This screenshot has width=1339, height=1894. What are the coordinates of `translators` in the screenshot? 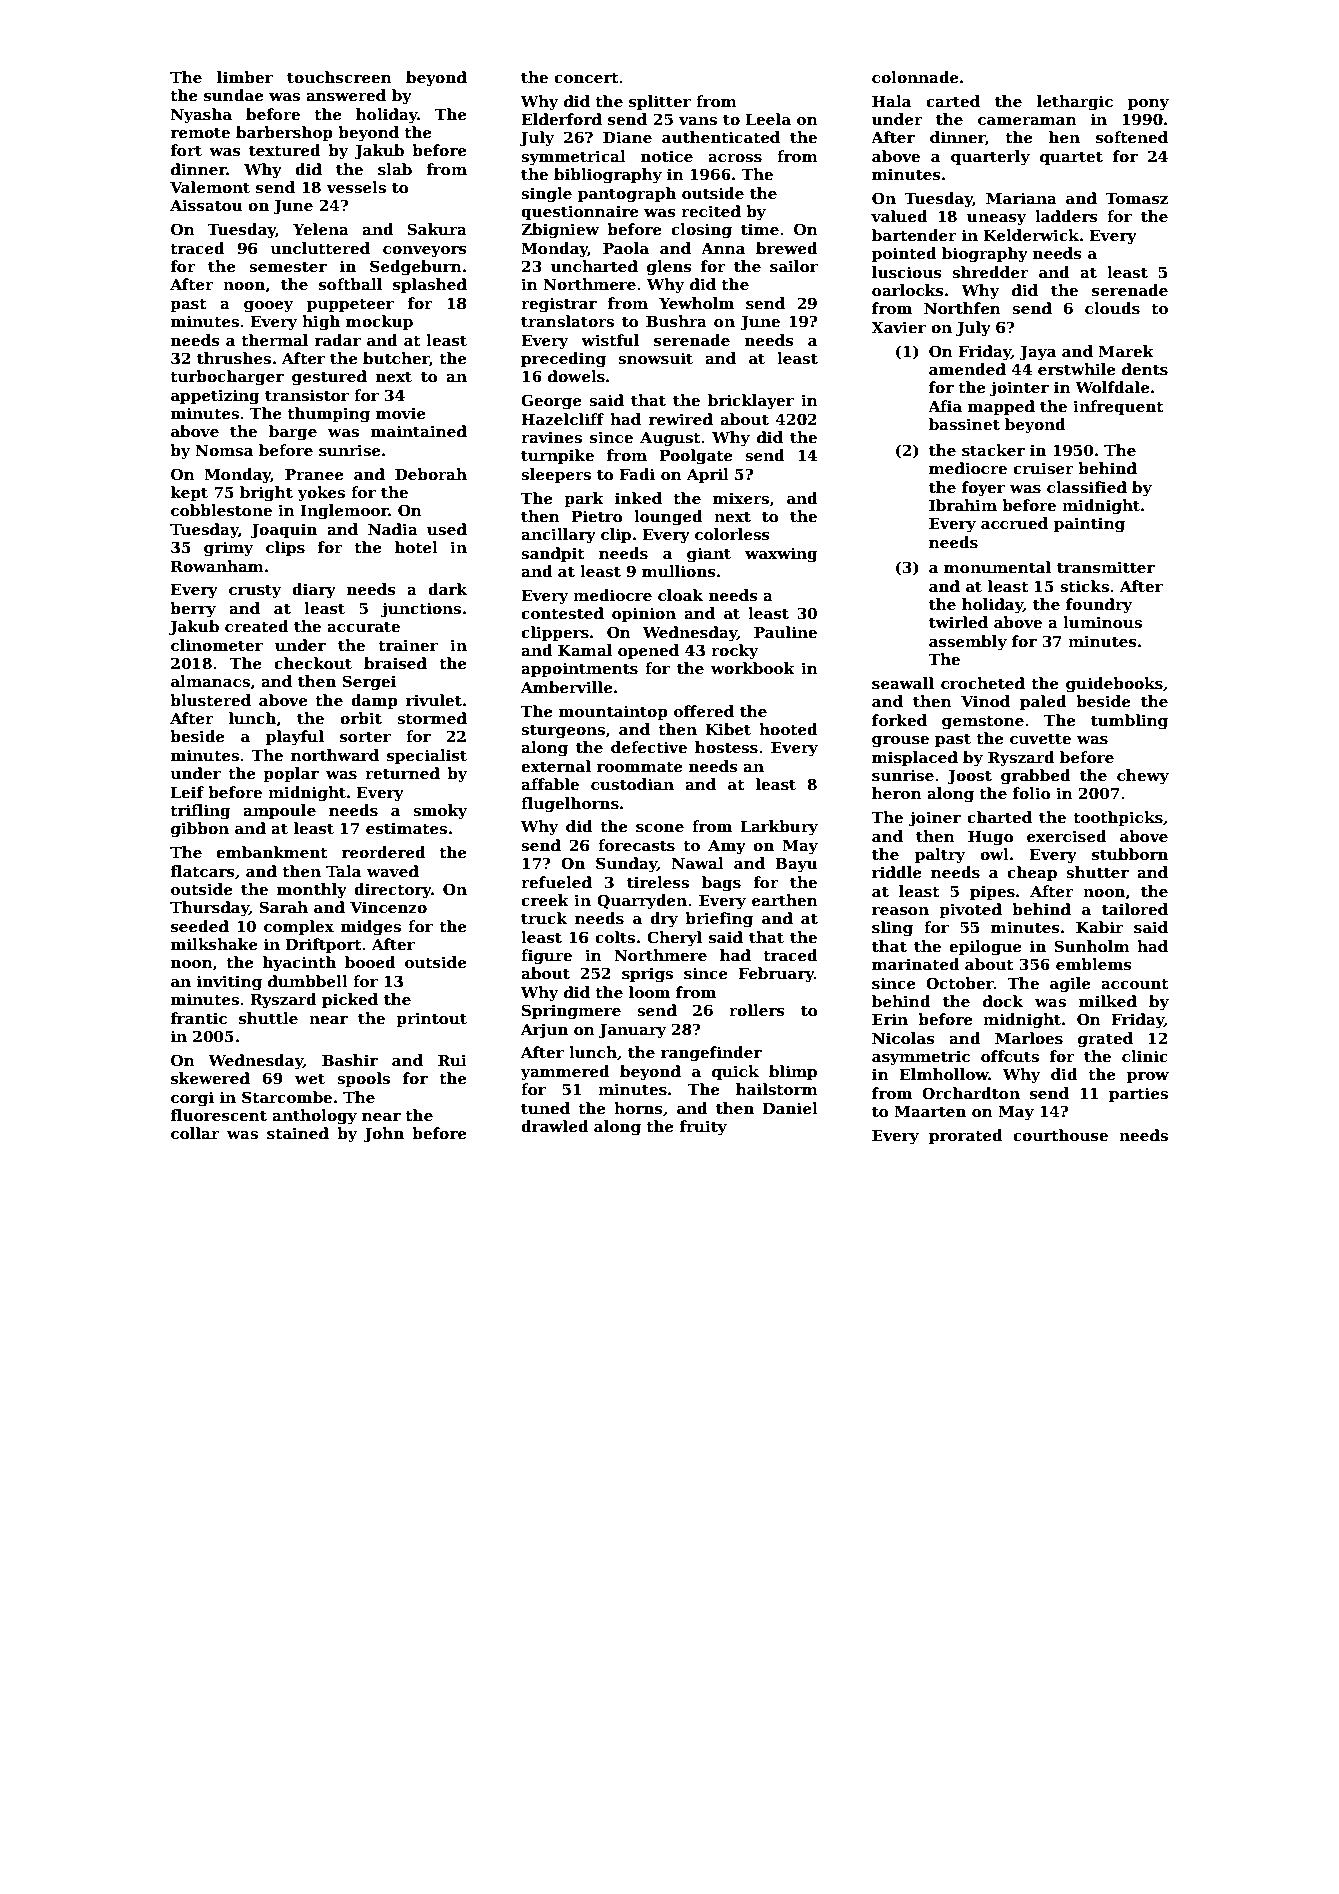 It's located at (567, 321).
